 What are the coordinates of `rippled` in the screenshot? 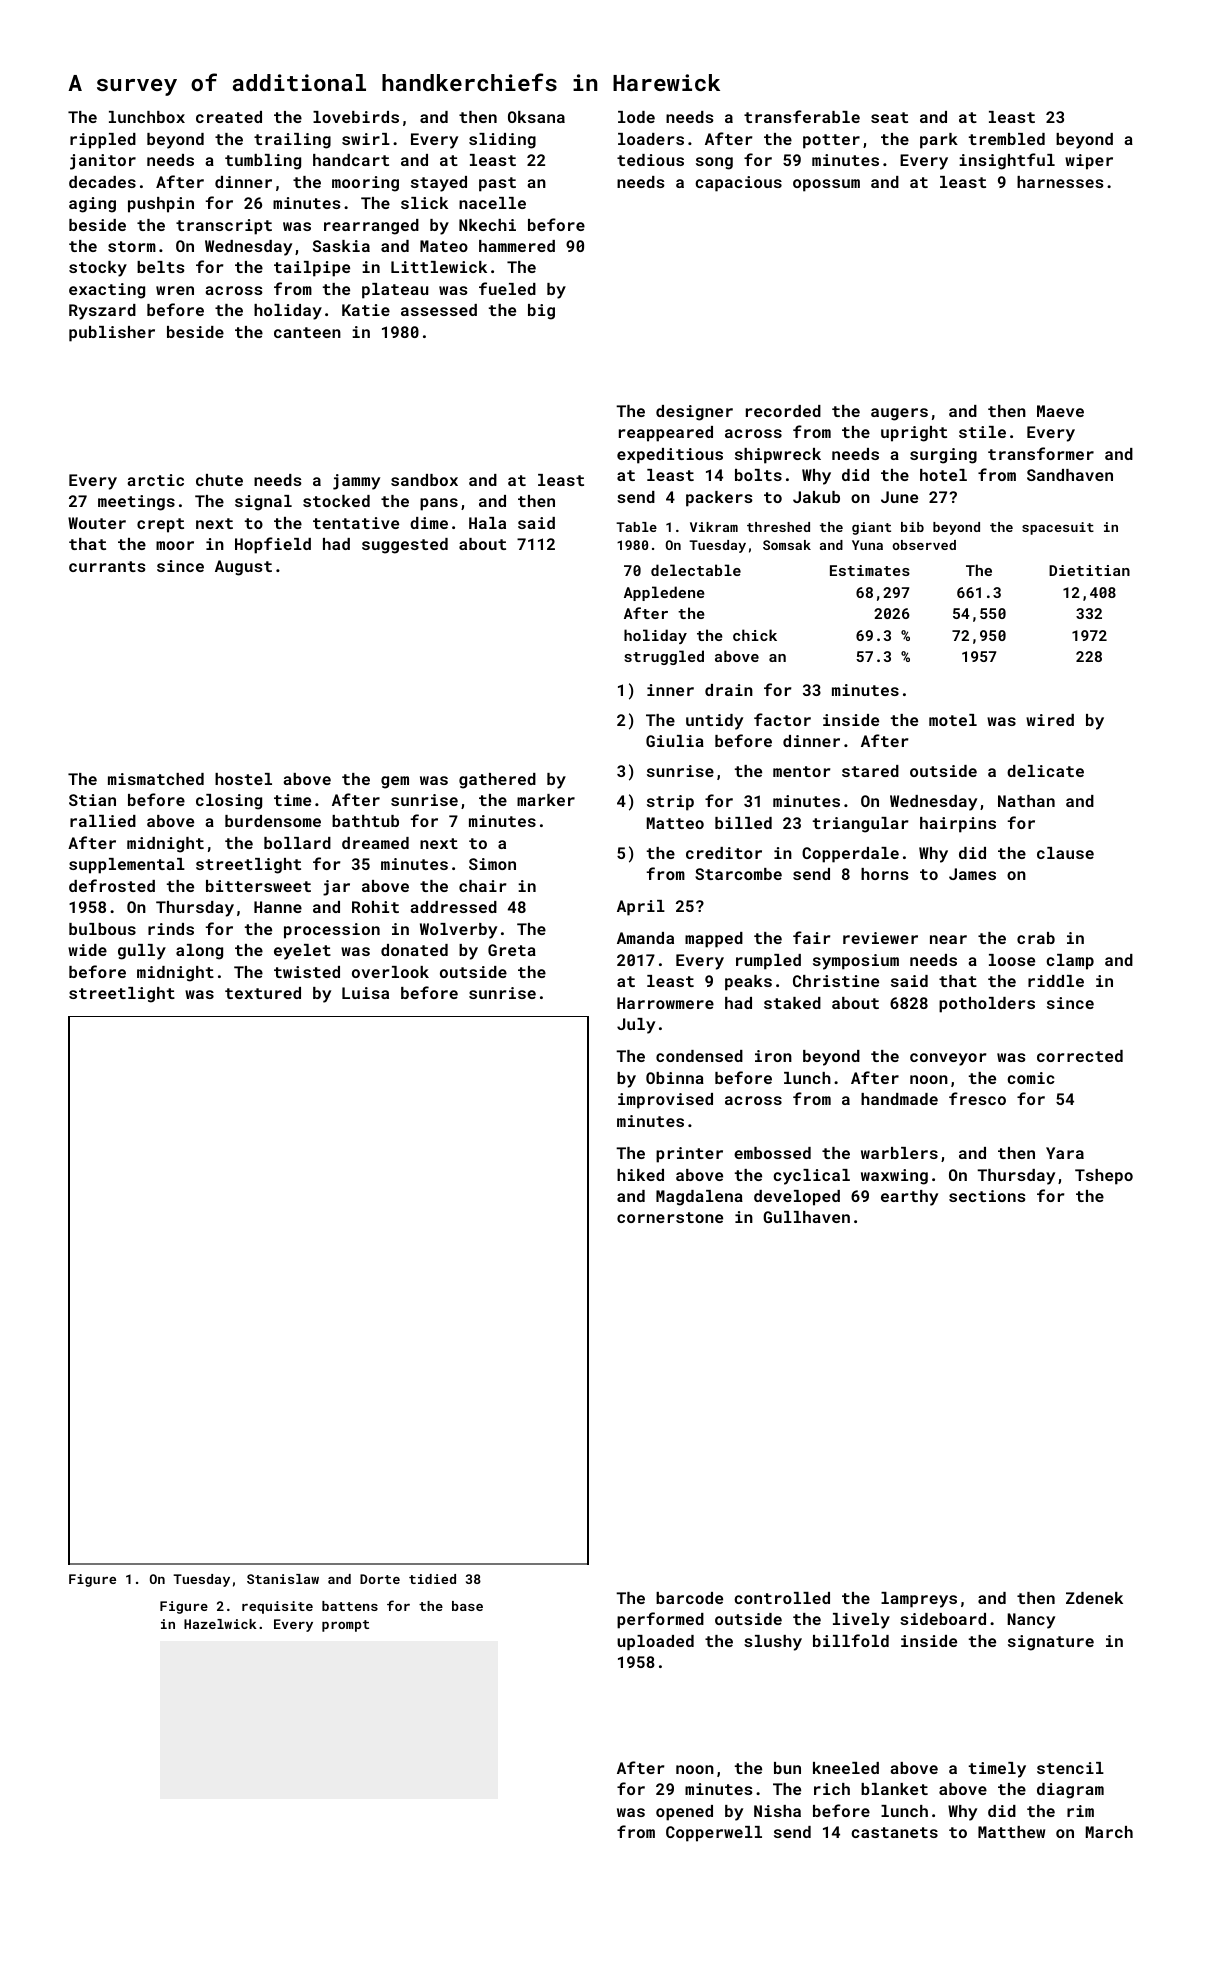 It's located at (103, 141).
